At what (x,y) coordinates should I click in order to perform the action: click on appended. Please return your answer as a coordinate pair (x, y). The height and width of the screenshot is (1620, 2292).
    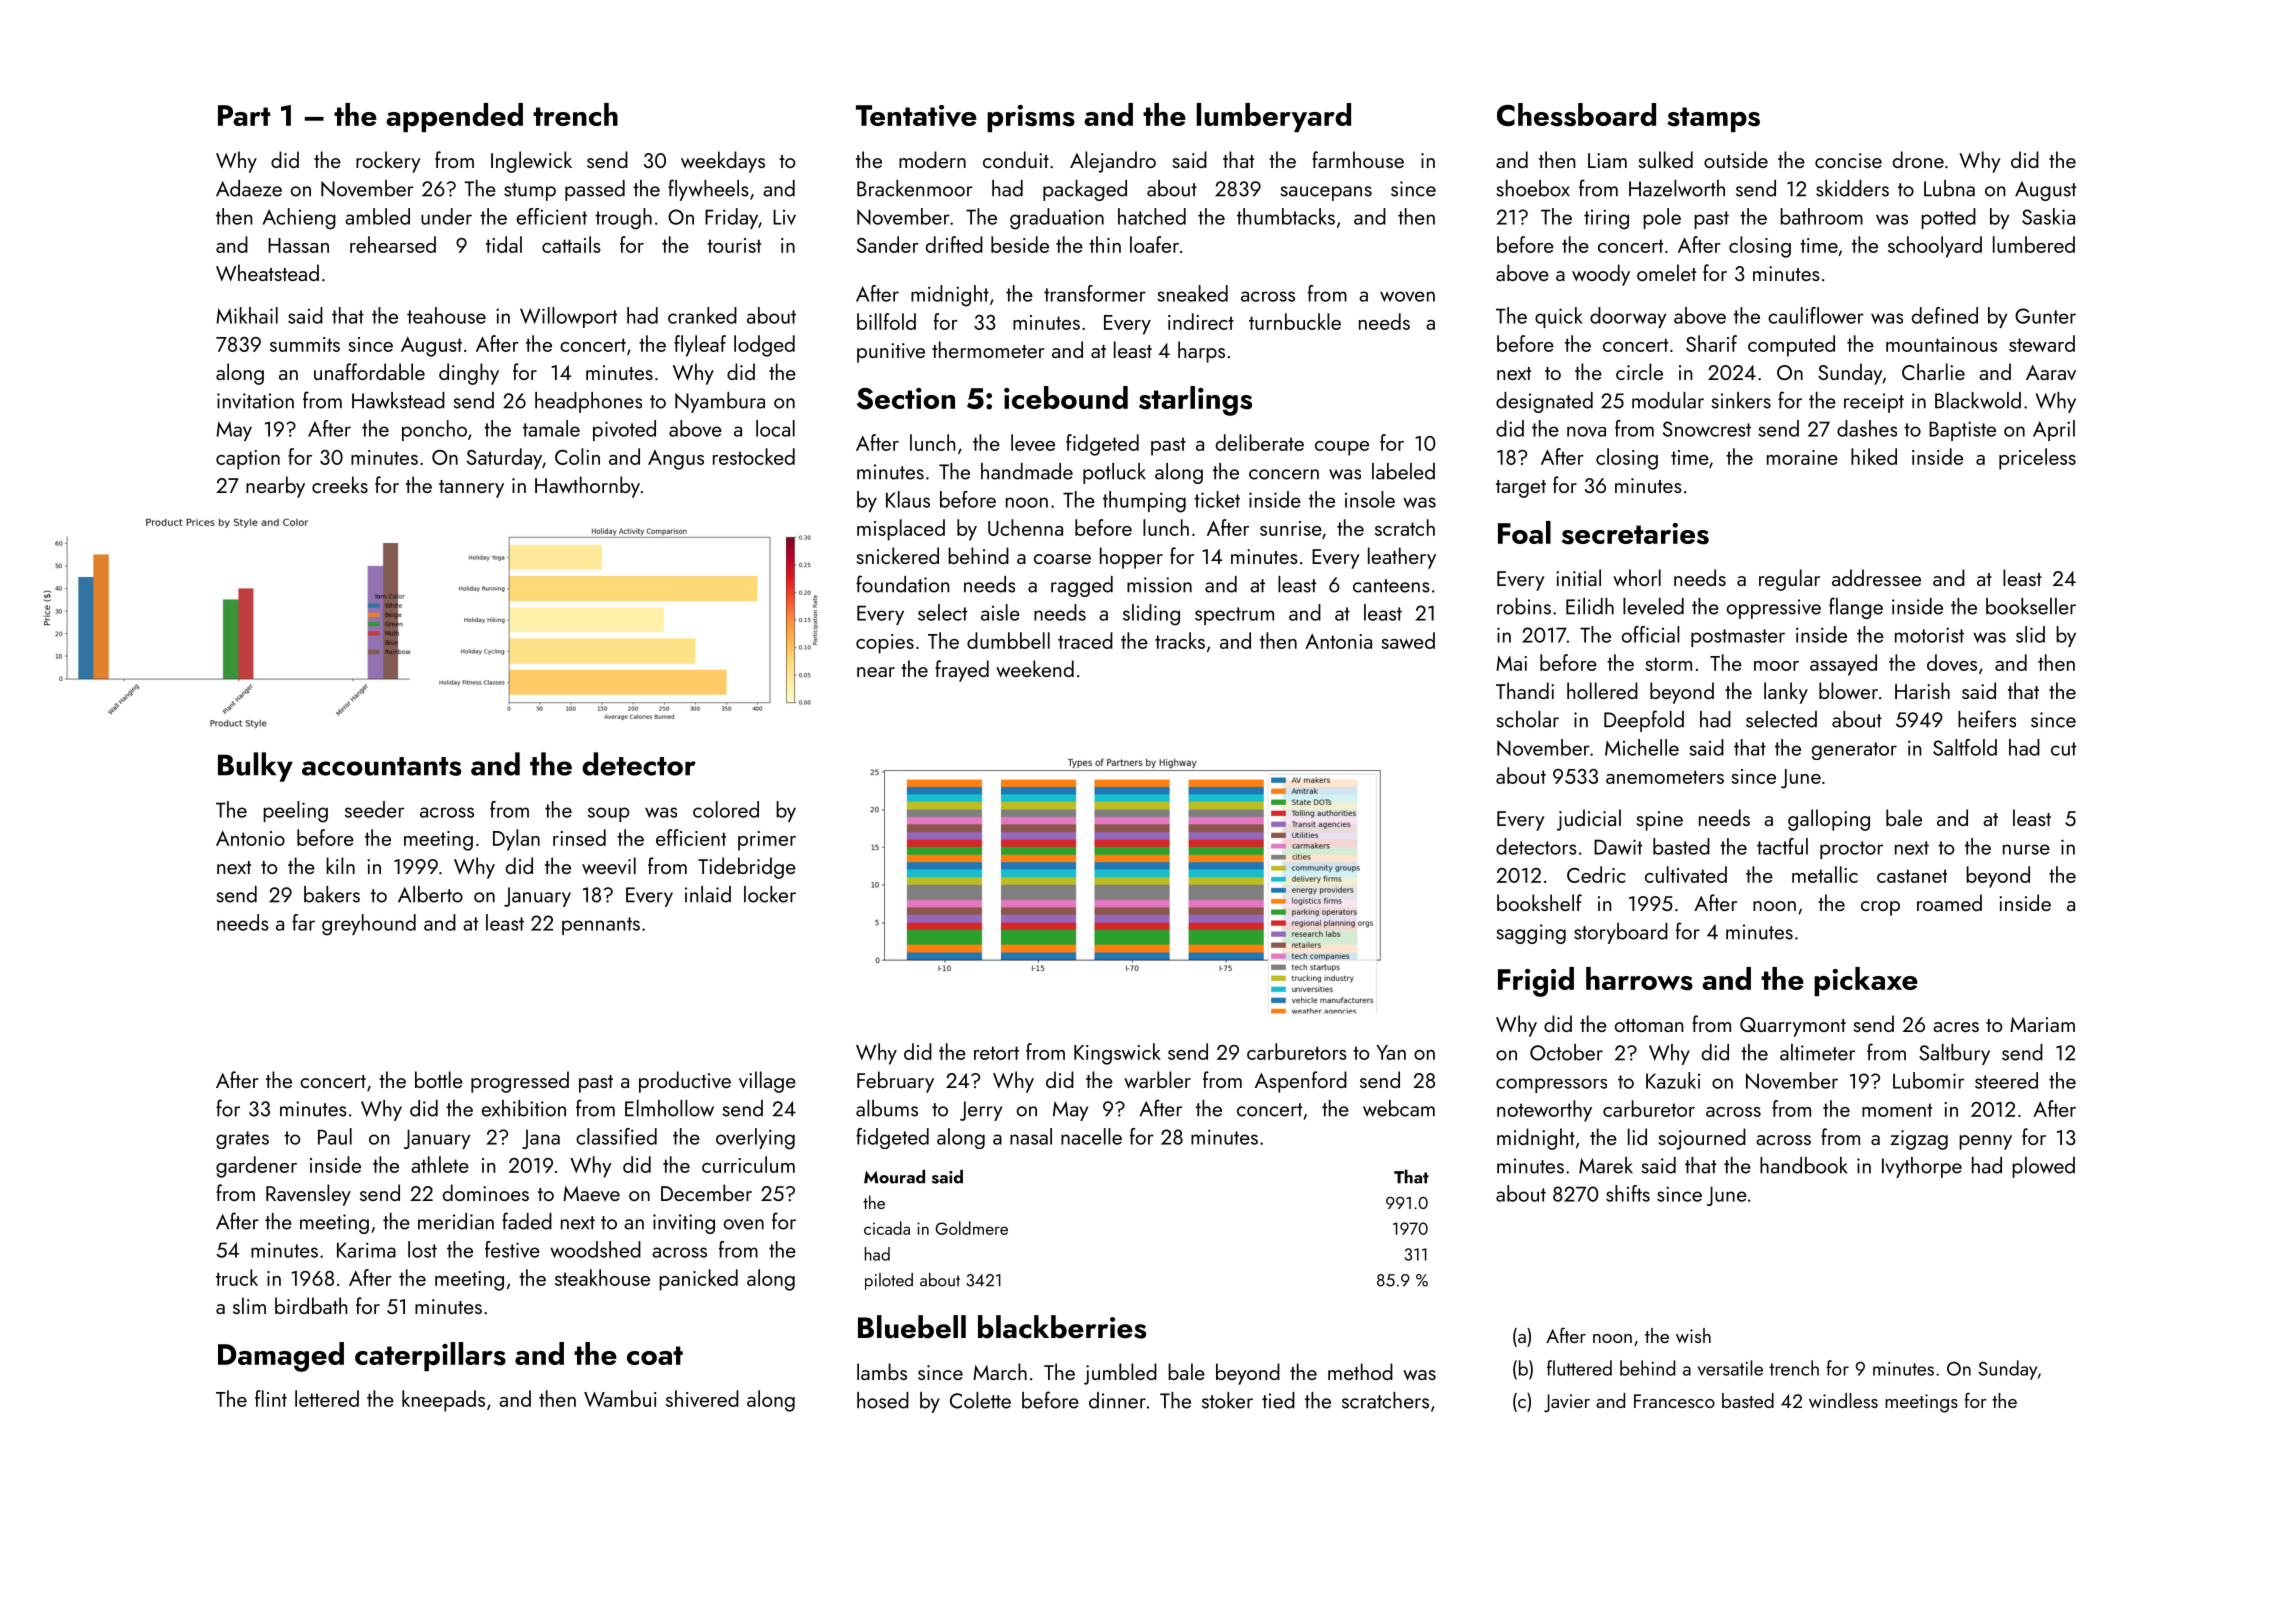
    Looking at the image, I should click on (454, 117).
